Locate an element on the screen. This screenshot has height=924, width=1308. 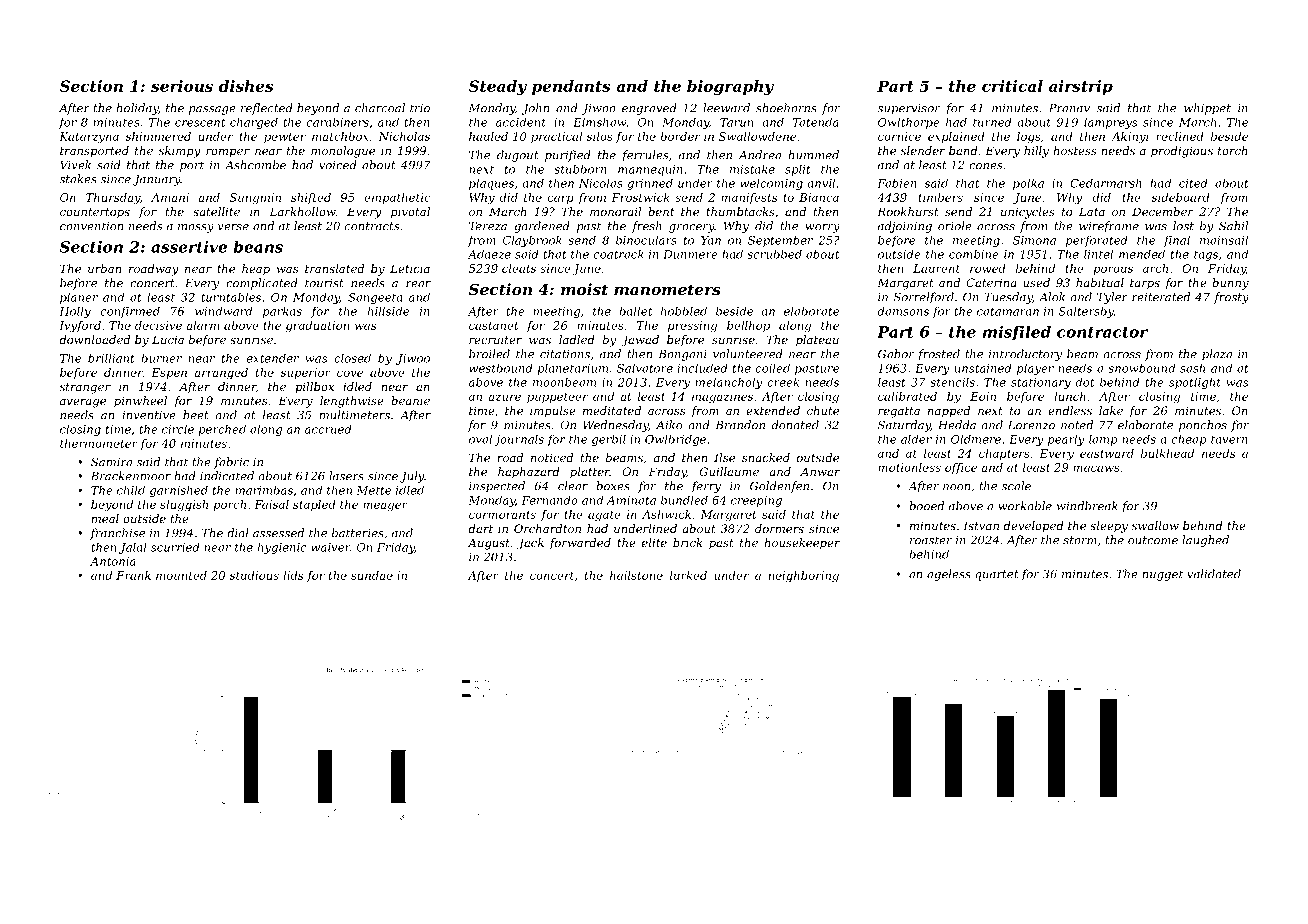
pendants is located at coordinates (571, 87).
